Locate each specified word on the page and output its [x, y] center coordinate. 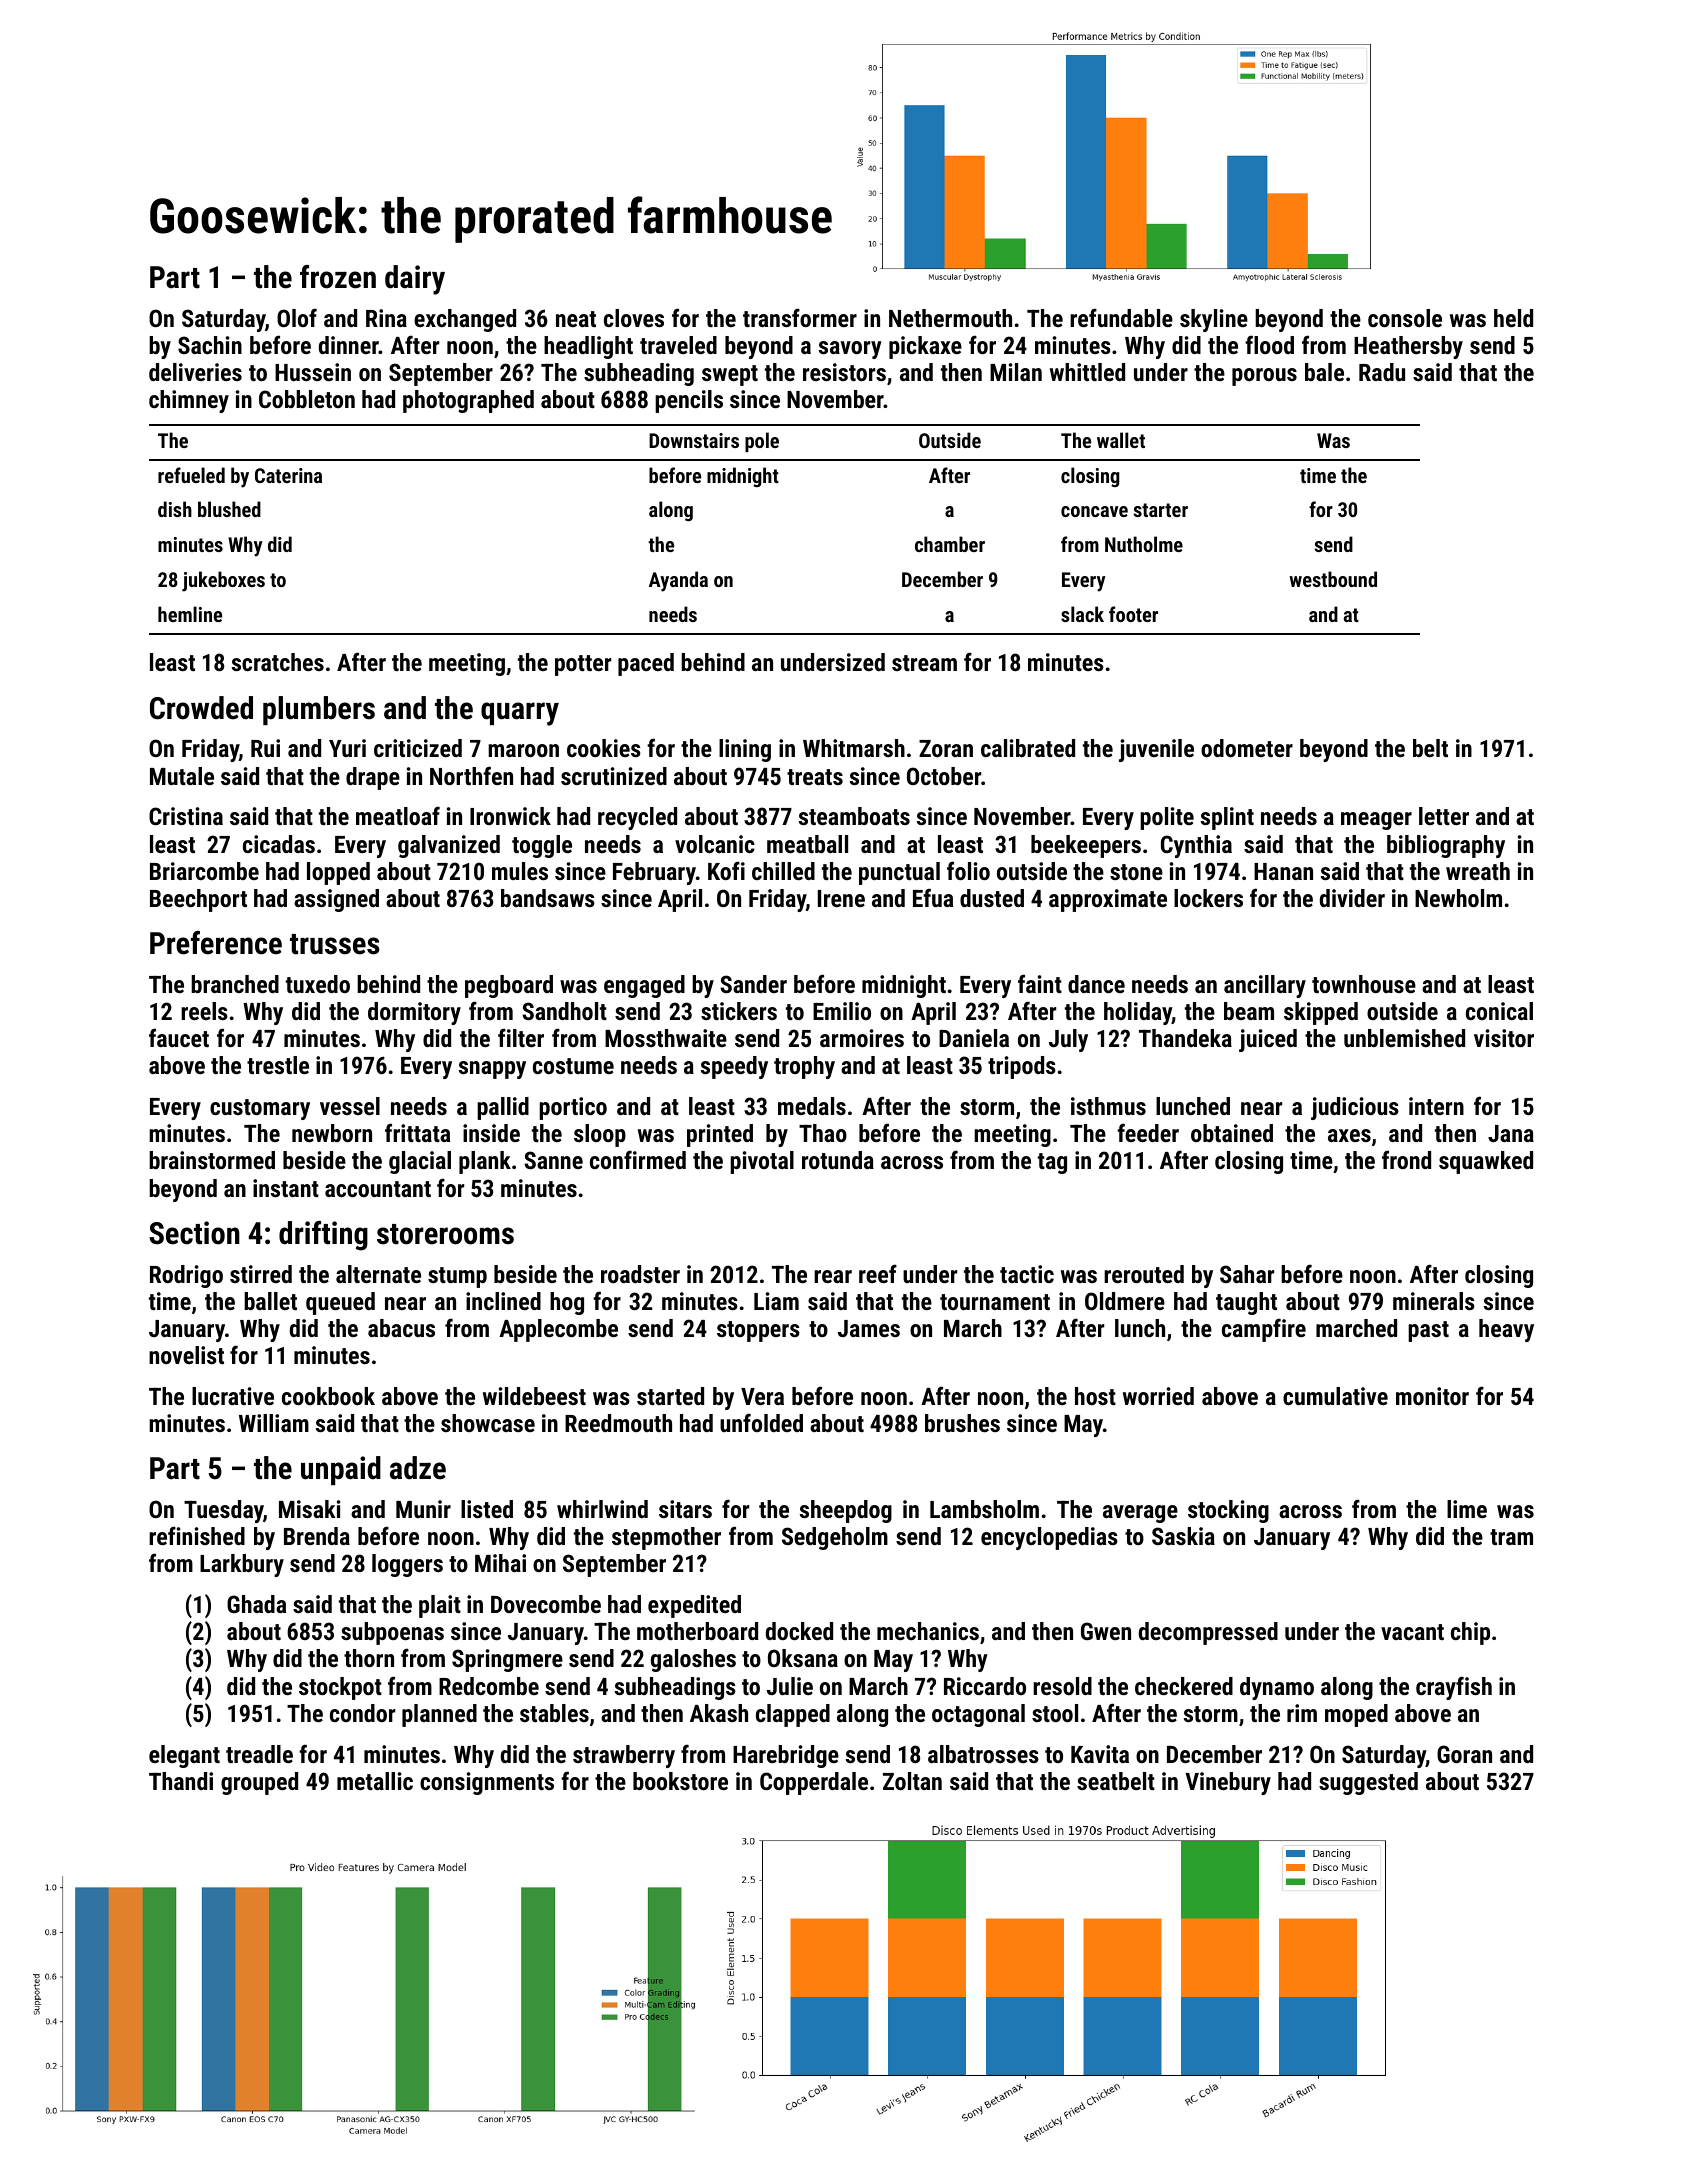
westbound [1333, 579]
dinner [349, 345]
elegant [184, 1756]
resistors [844, 372]
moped [1356, 1715]
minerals [1434, 1301]
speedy [734, 1067]
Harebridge [786, 1756]
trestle [278, 1065]
